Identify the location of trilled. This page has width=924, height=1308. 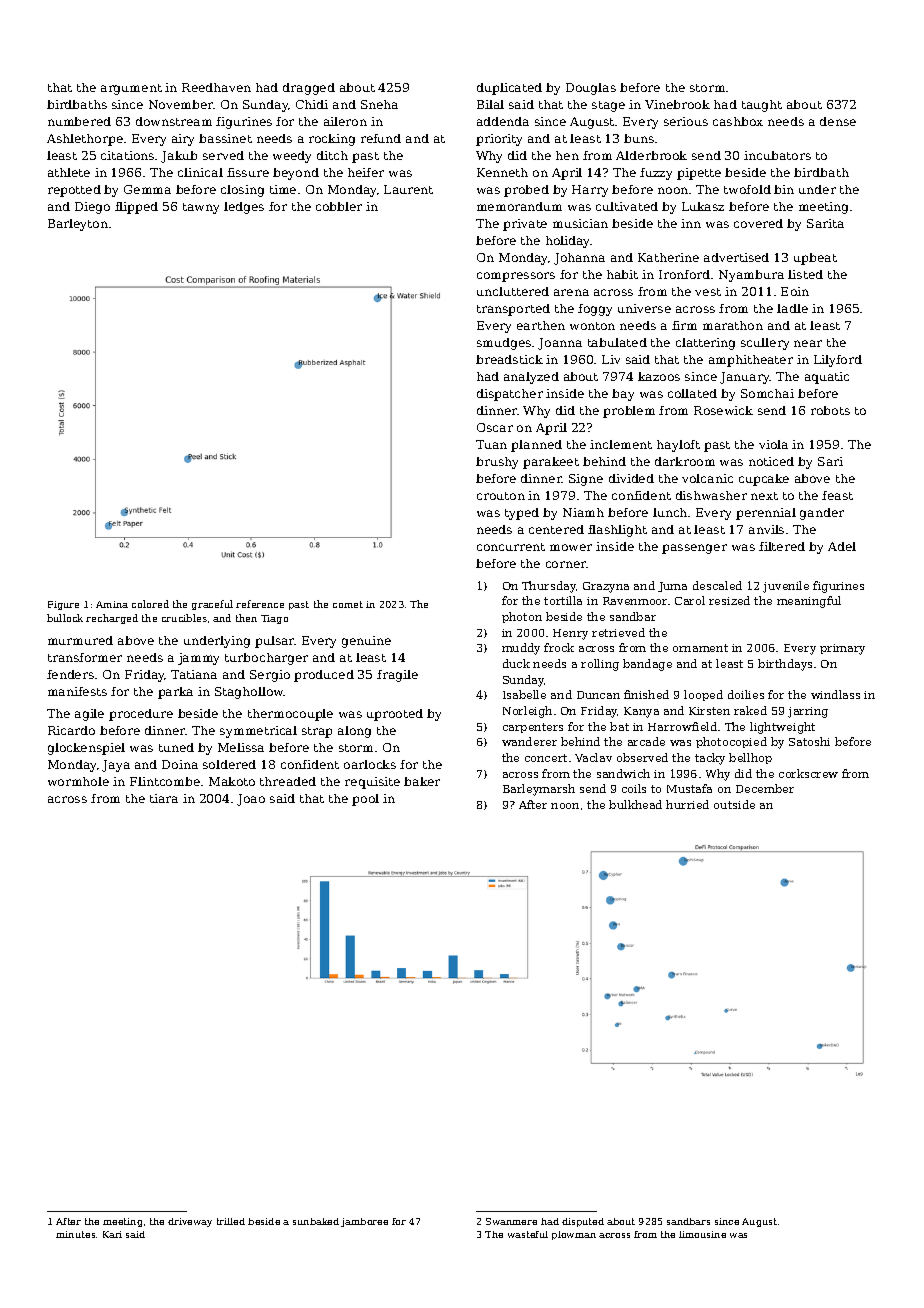
(231, 1221).
